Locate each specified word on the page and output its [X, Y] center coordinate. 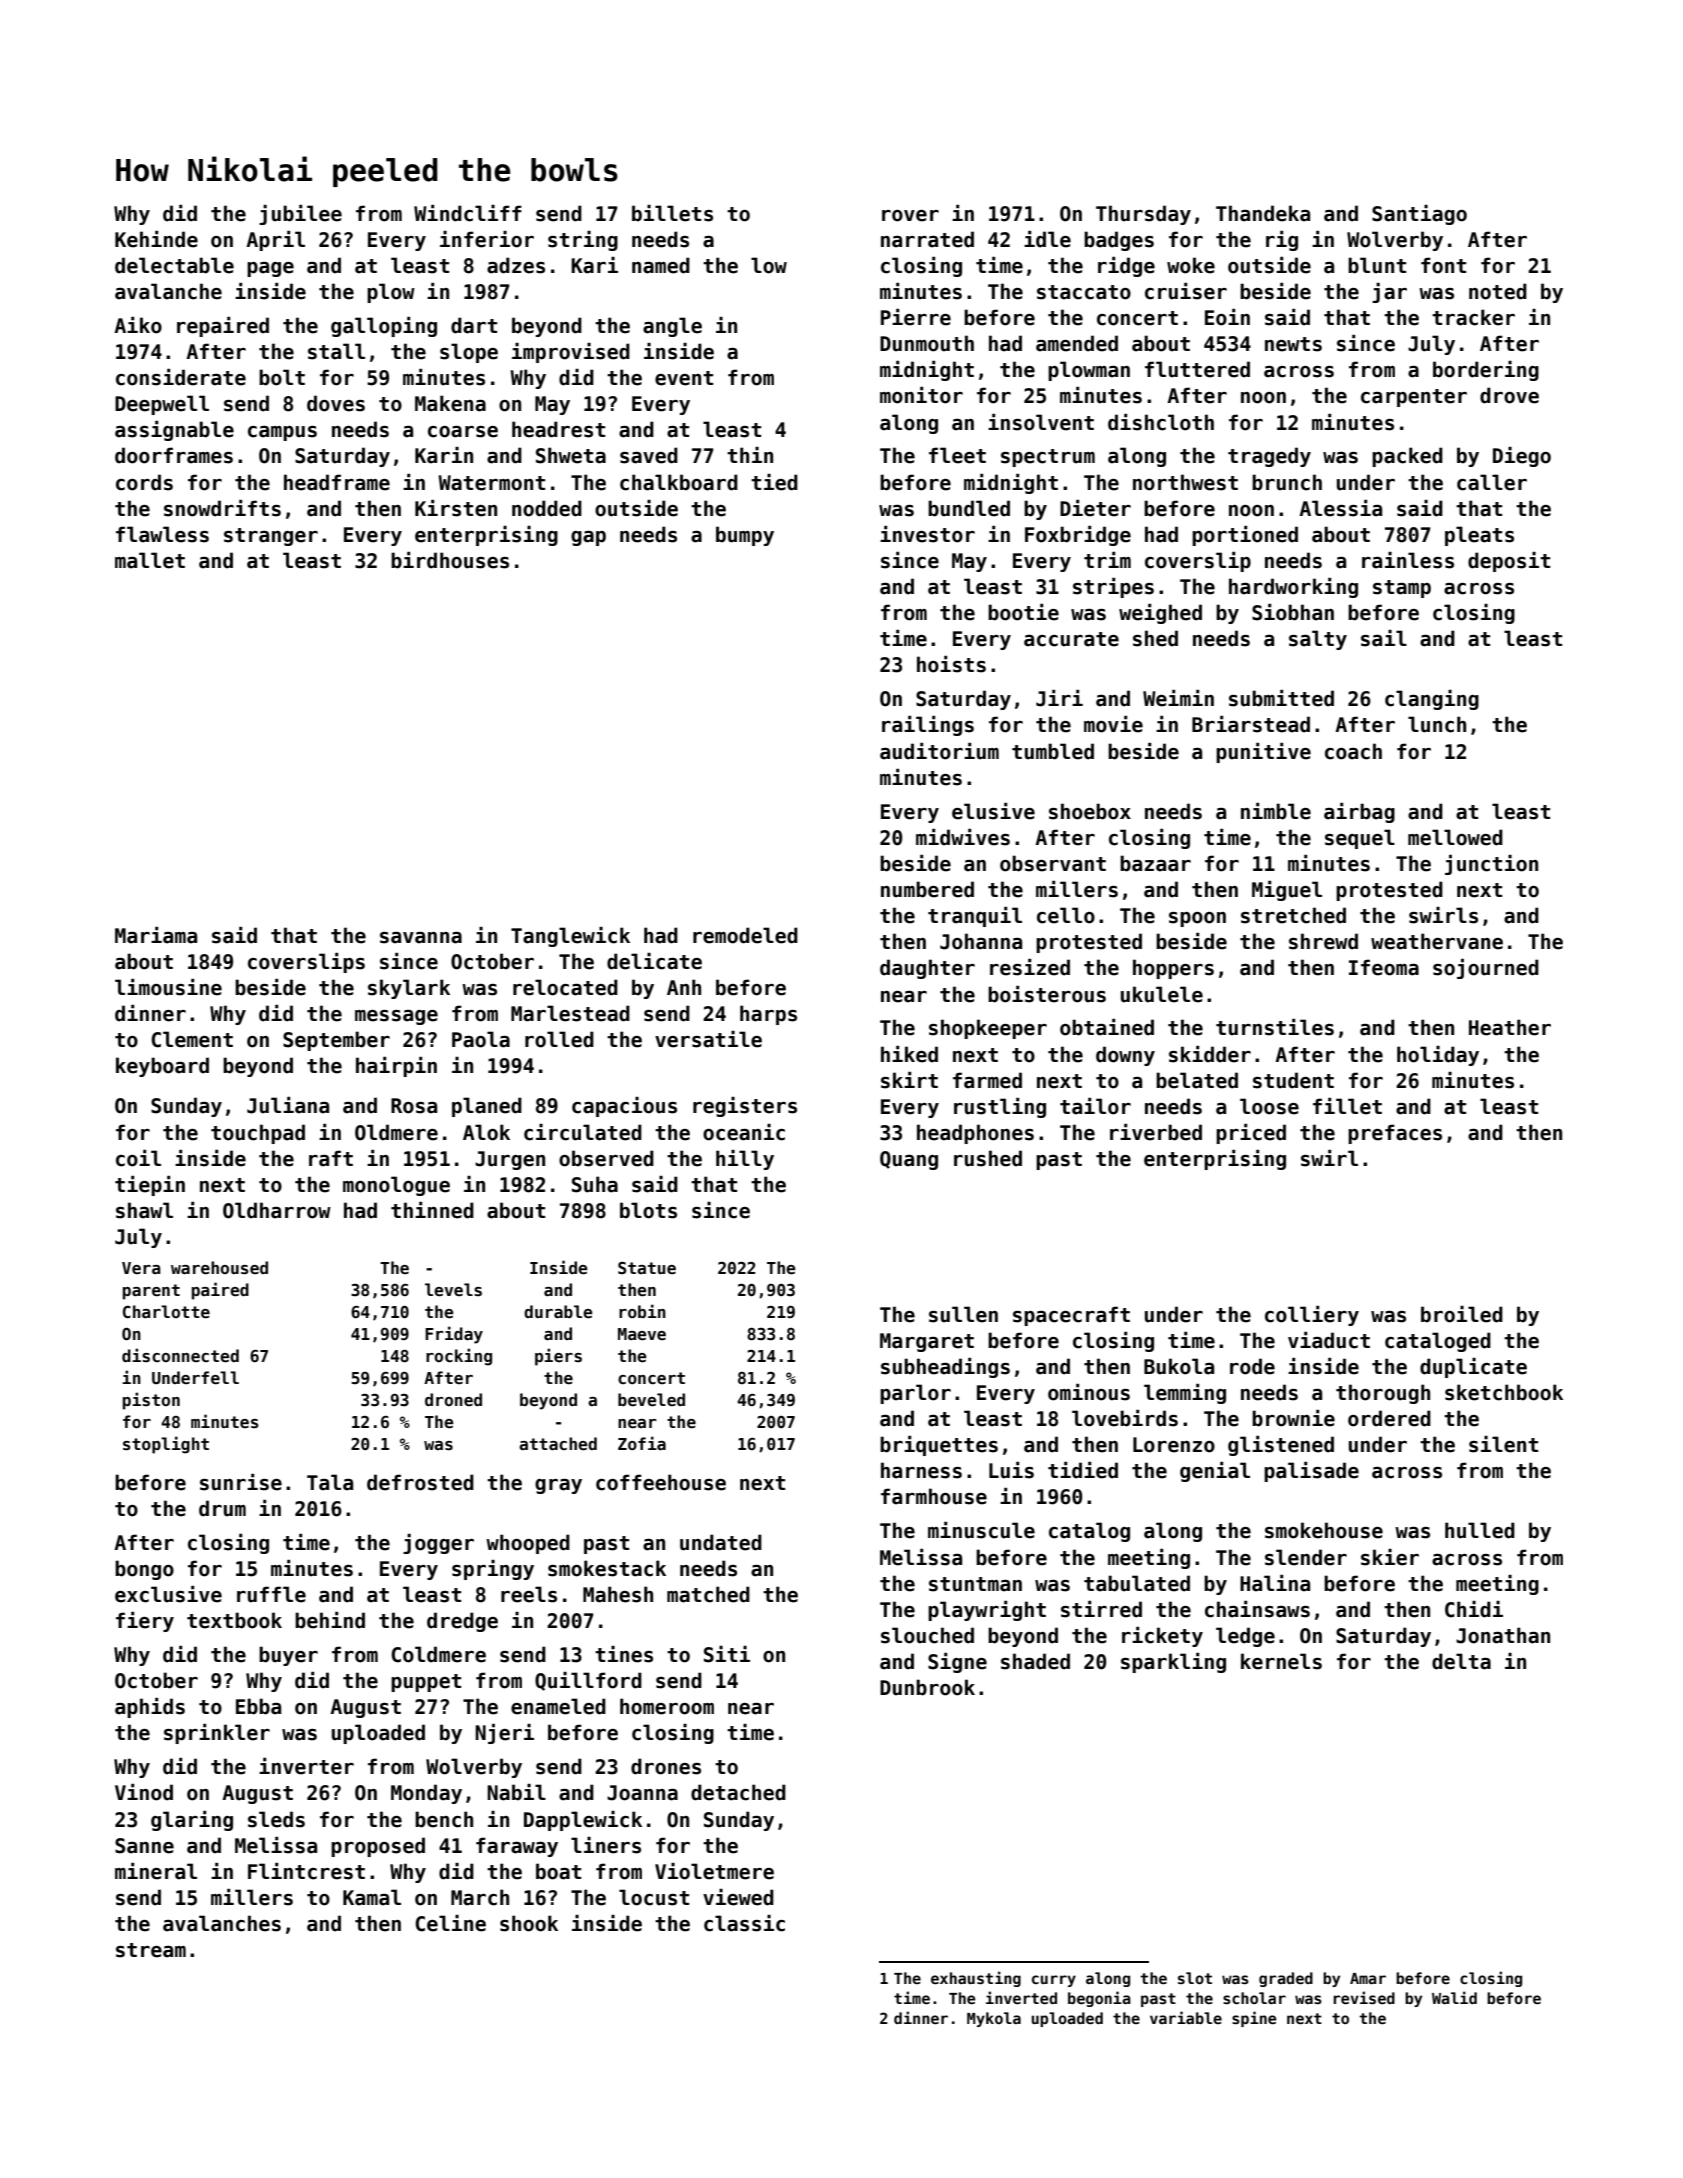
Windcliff [468, 213]
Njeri [504, 1734]
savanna [421, 938]
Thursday [1143, 215]
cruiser [1186, 291]
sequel [1360, 839]
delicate [654, 961]
